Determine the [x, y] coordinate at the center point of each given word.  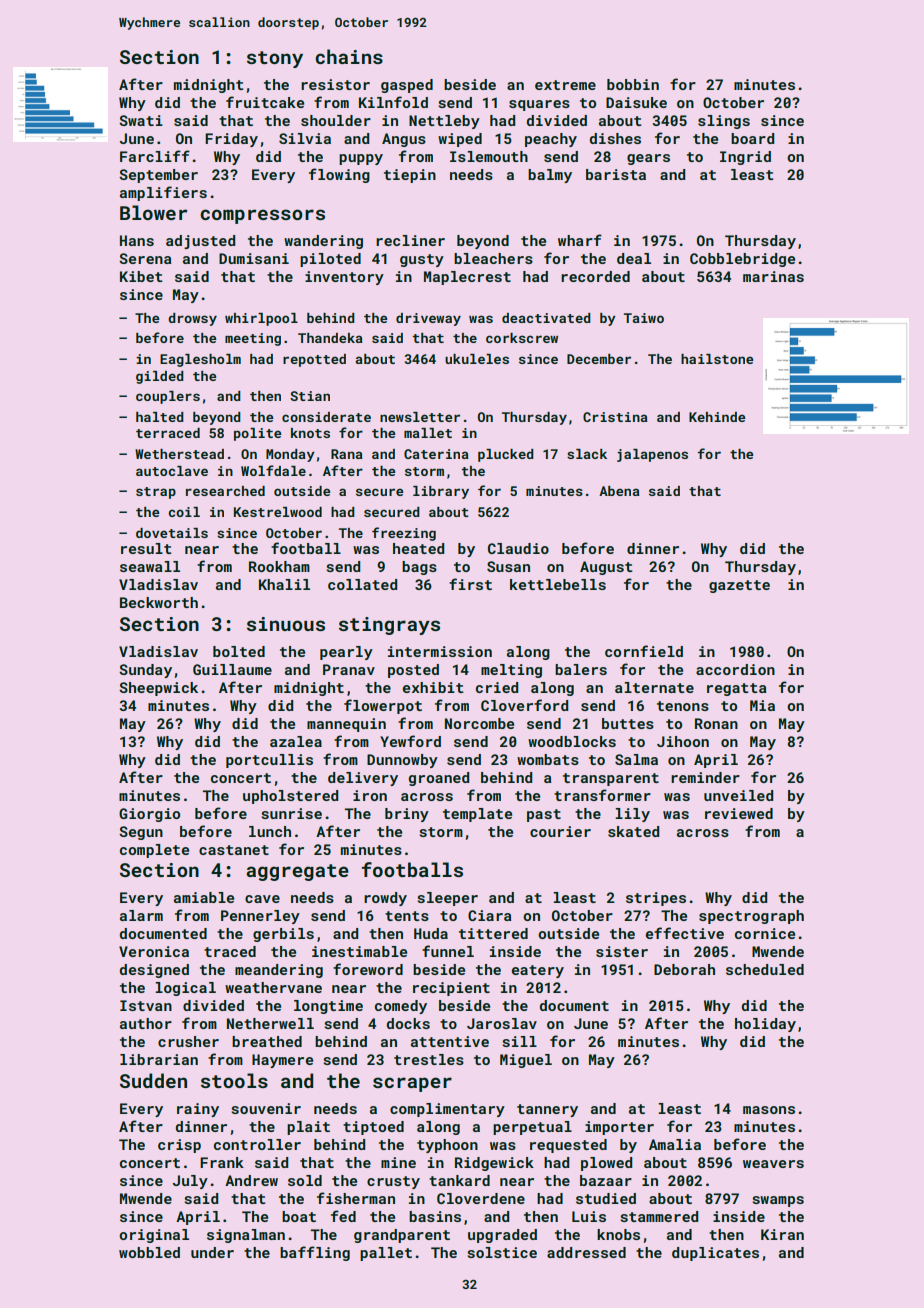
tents [407, 916]
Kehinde [717, 417]
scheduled [765, 969]
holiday [765, 1025]
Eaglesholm [200, 360]
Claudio [518, 548]
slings [724, 122]
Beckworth [159, 602]
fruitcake [265, 102]
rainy [198, 1110]
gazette [739, 586]
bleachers [493, 258]
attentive [450, 1041]
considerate [326, 417]
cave [262, 899]
